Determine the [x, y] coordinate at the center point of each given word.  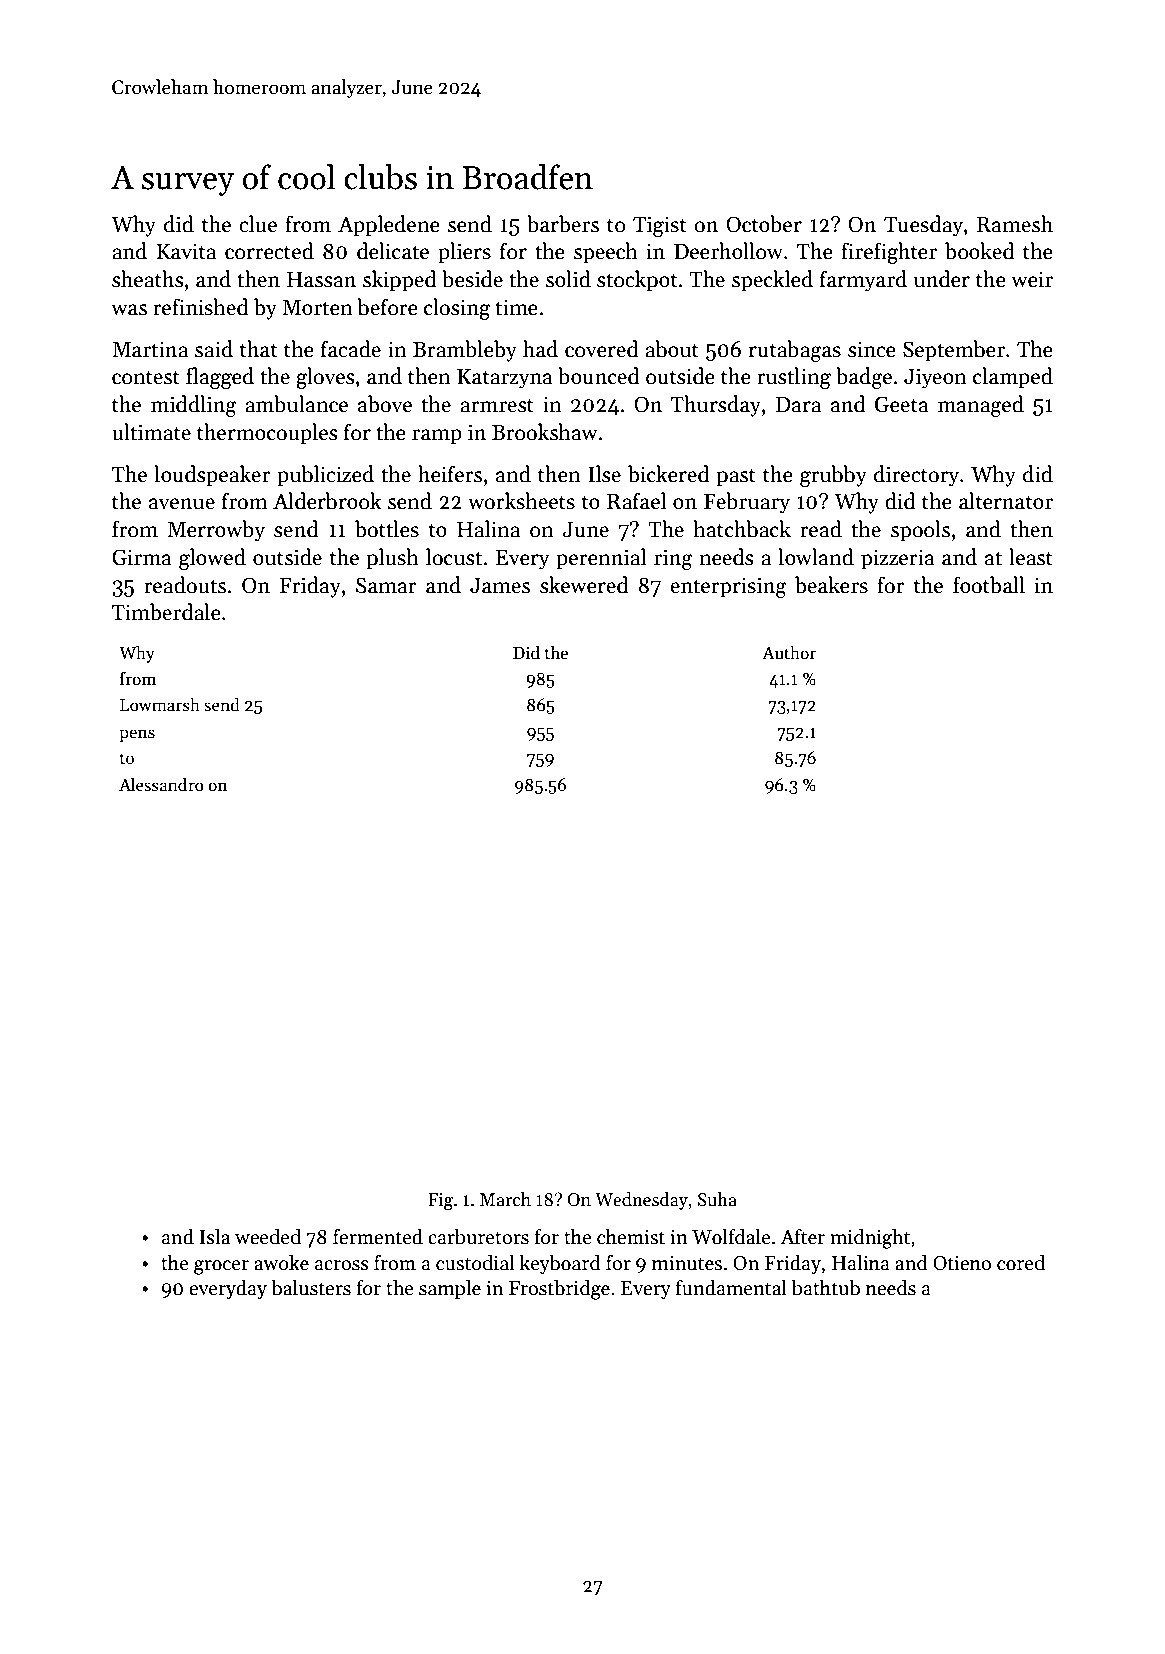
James [500, 586]
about [672, 349]
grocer [221, 1267]
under [942, 279]
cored [1021, 1263]
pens [137, 735]
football [989, 585]
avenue [182, 504]
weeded [268, 1237]
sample [450, 1289]
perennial [601, 559]
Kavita [186, 251]
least [1031, 557]
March [505, 1199]
